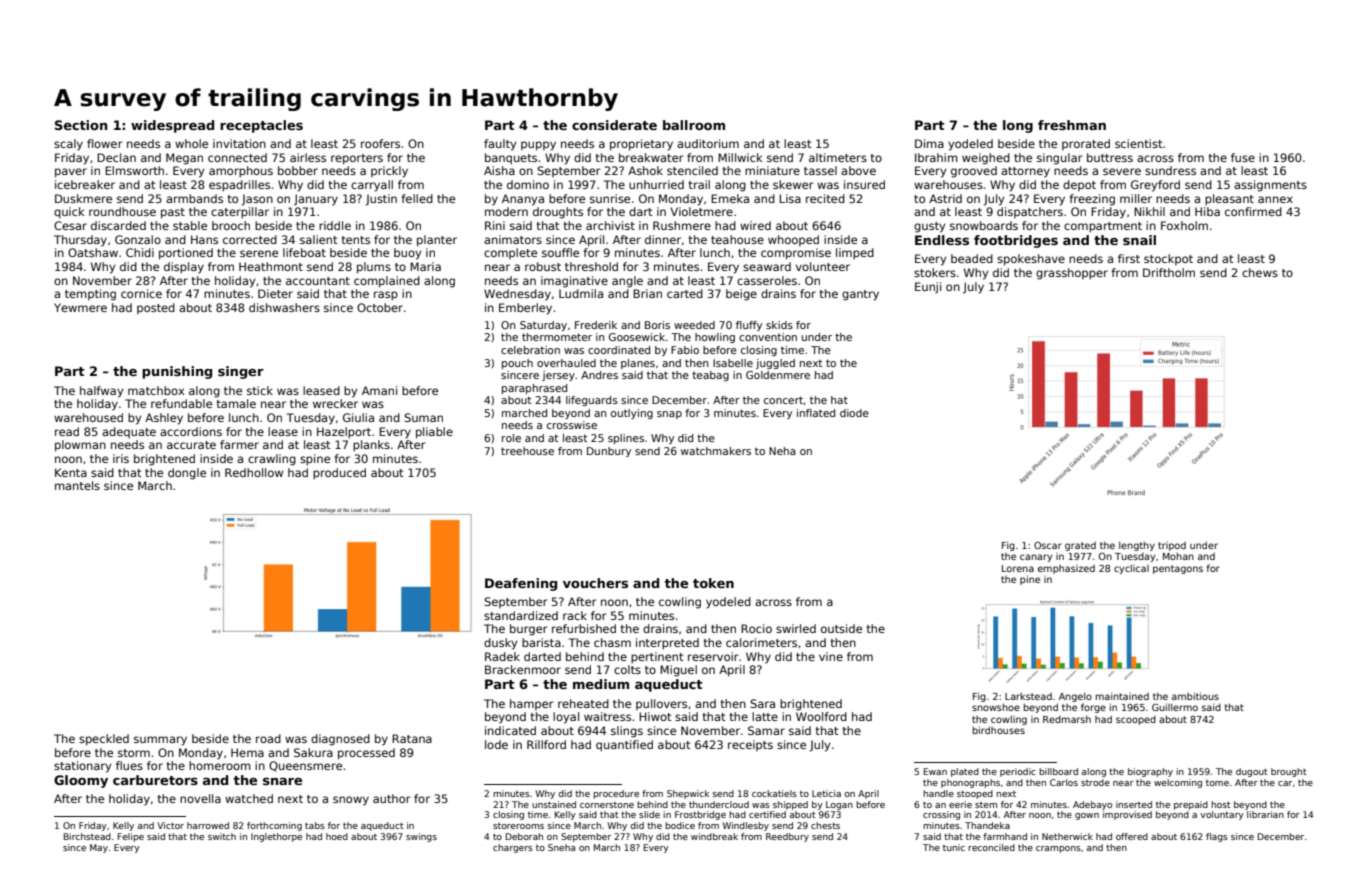  What do you see at coordinates (138, 239) in the page?
I see `Gonzalo` at bounding box center [138, 239].
